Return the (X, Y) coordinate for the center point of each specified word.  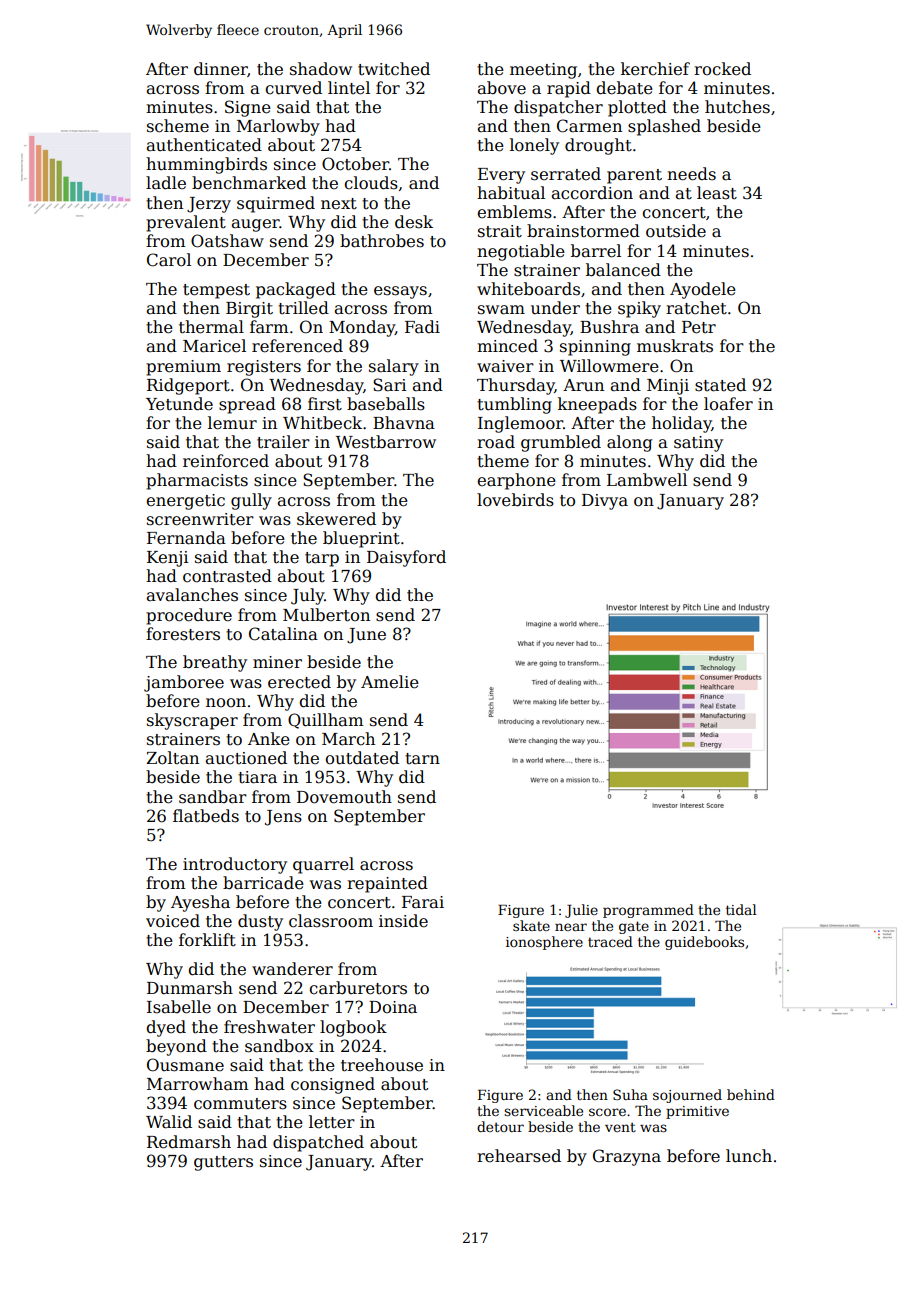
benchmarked (249, 183)
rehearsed (519, 1156)
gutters (223, 1163)
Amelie (390, 682)
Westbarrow (386, 442)
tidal (741, 909)
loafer (728, 404)
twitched (394, 69)
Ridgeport (188, 386)
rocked (722, 69)
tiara (257, 777)
